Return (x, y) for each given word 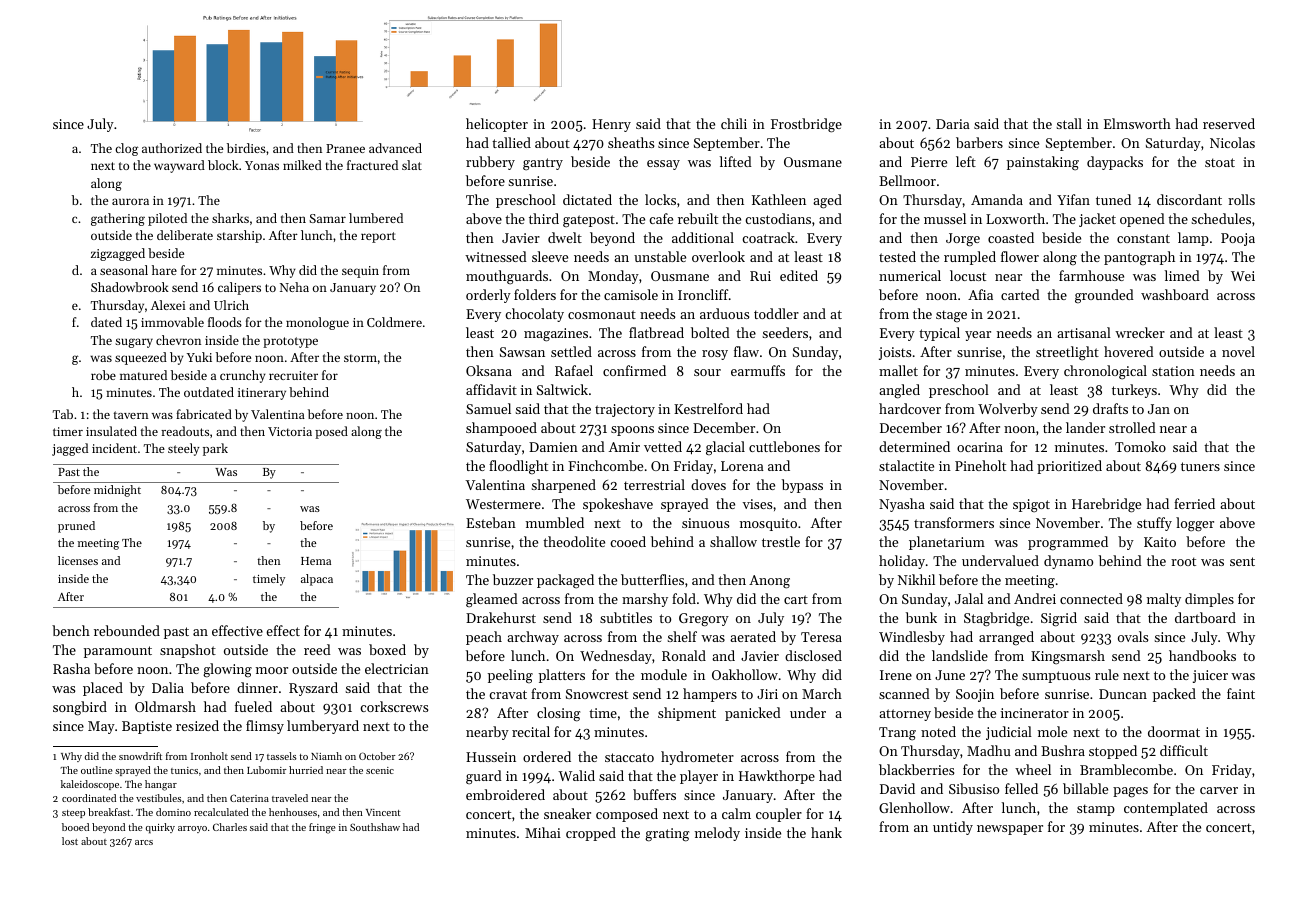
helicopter (497, 125)
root (1183, 561)
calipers (239, 288)
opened (1142, 220)
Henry (611, 125)
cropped (591, 834)
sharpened (563, 486)
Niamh (326, 756)
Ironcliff (703, 294)
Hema (316, 561)
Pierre (929, 162)
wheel (1033, 769)
